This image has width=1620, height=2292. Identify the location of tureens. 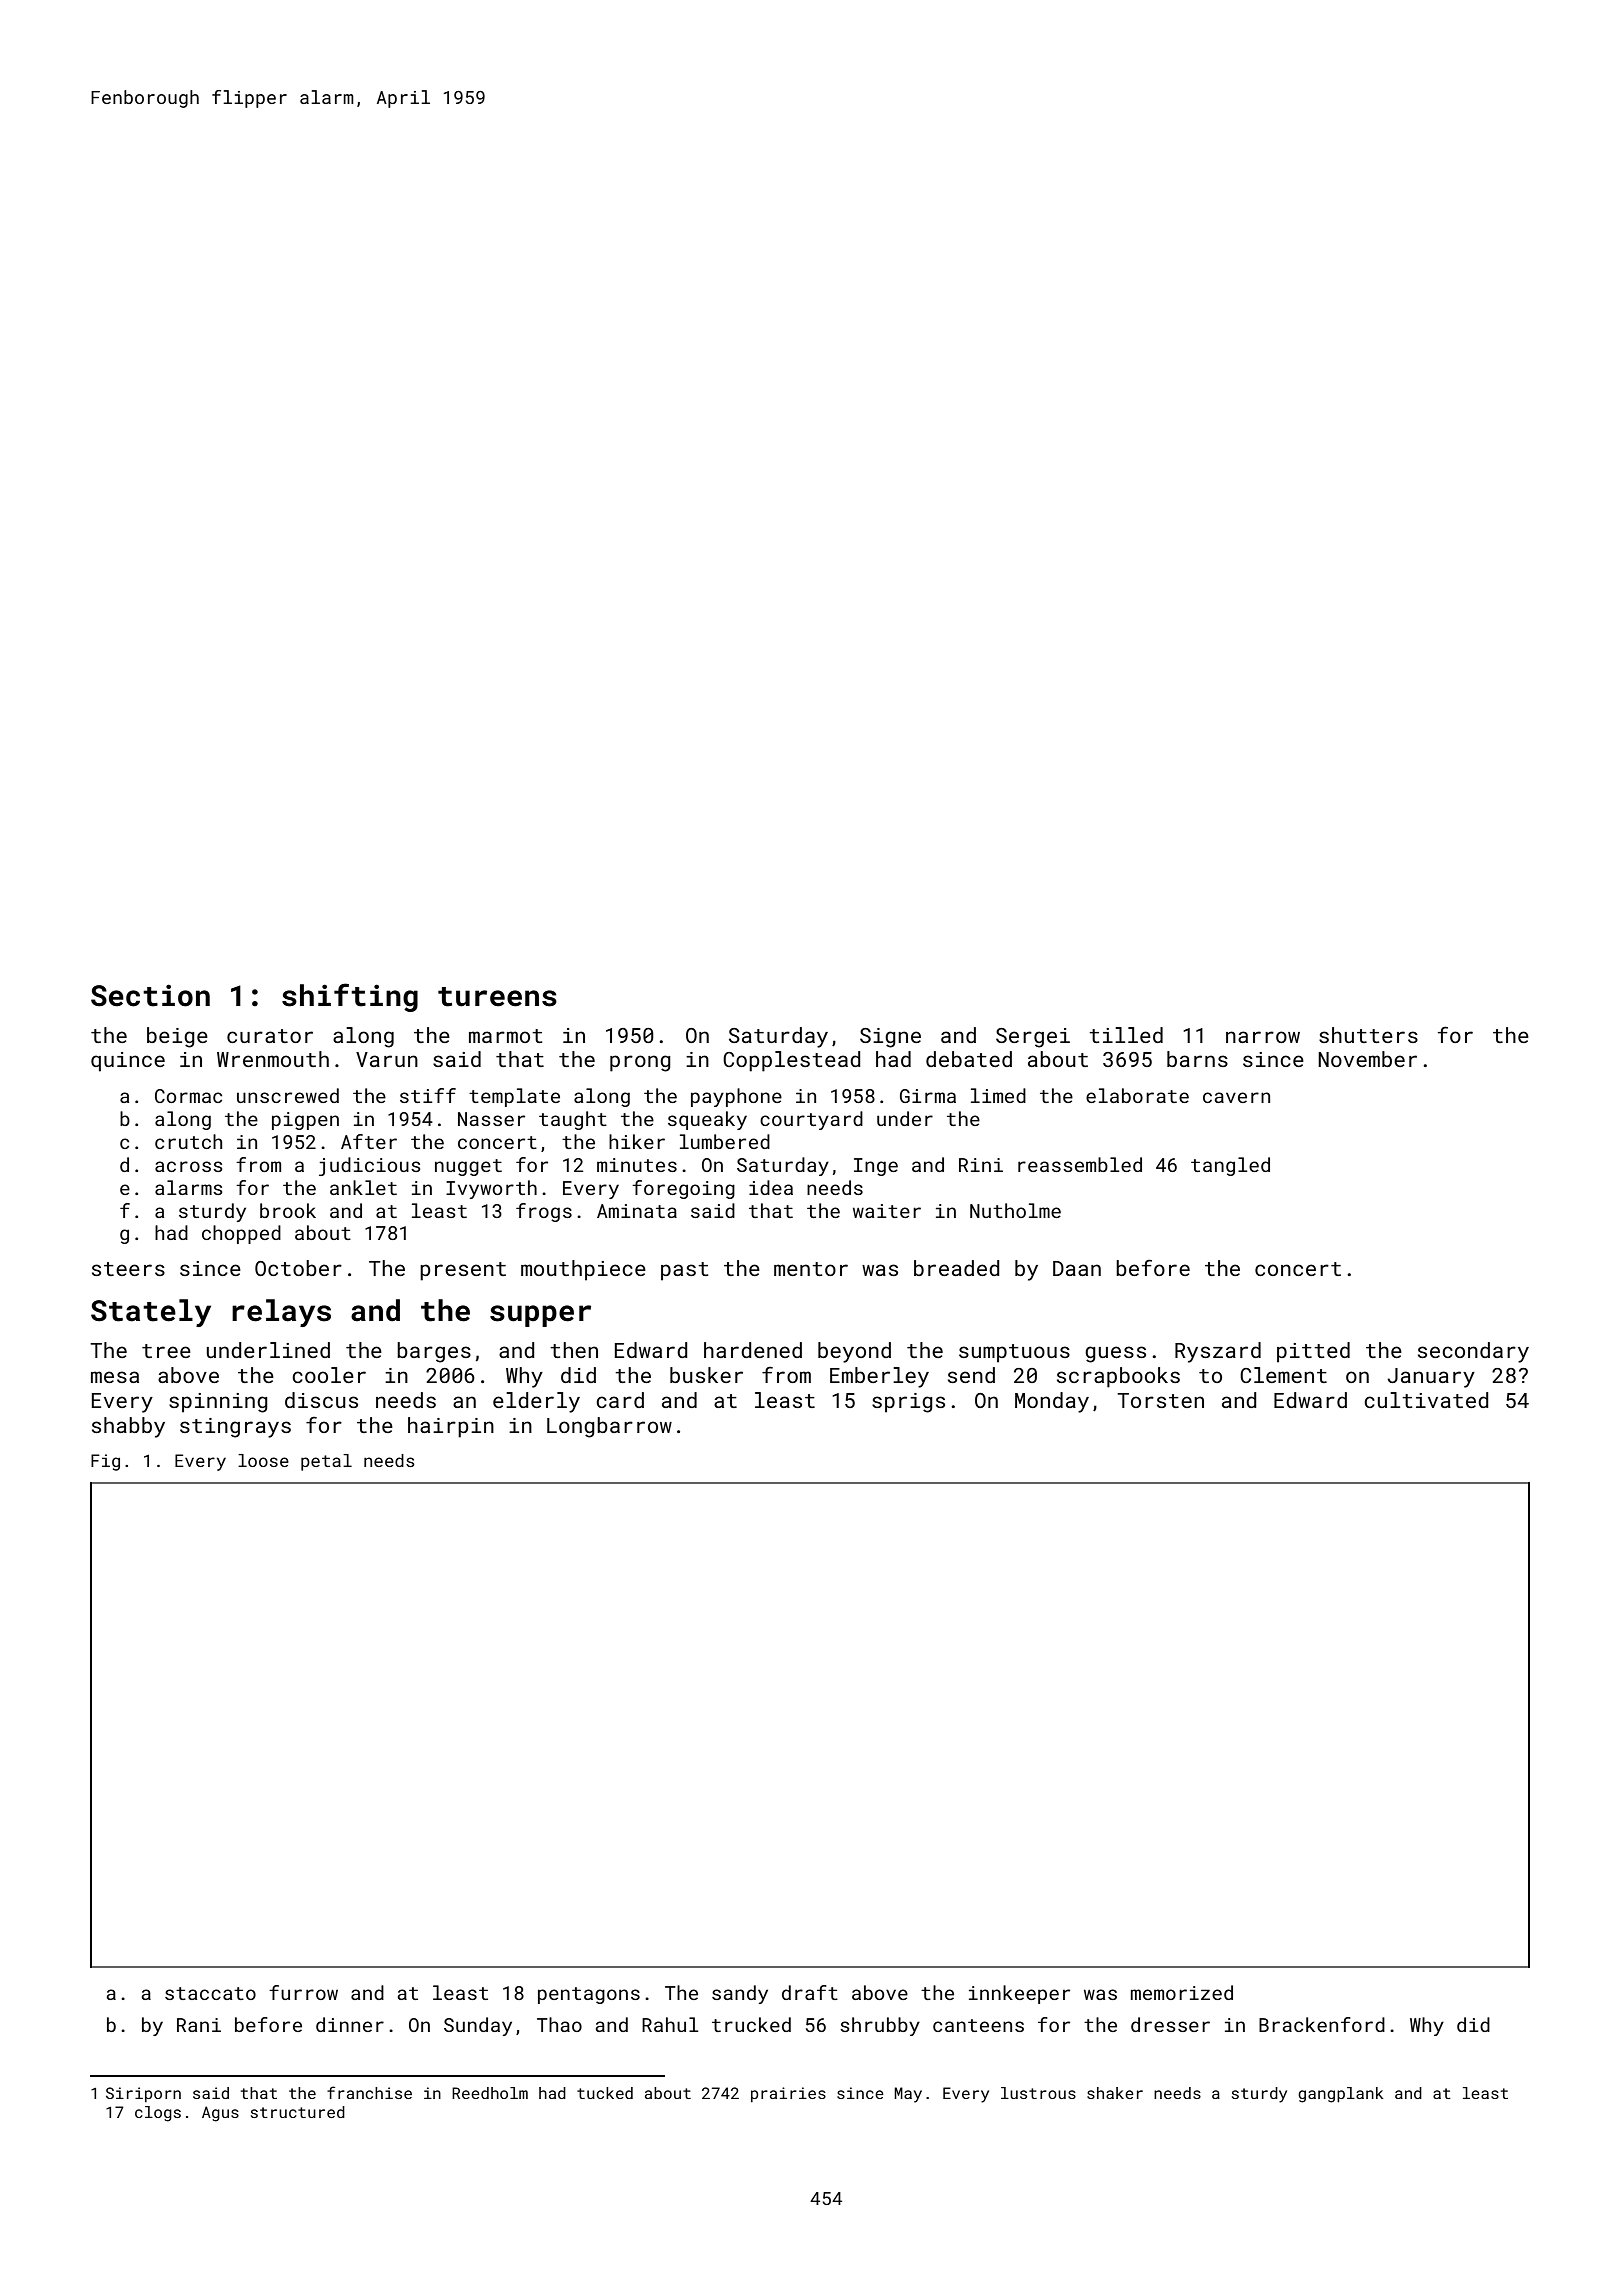
(497, 997).
